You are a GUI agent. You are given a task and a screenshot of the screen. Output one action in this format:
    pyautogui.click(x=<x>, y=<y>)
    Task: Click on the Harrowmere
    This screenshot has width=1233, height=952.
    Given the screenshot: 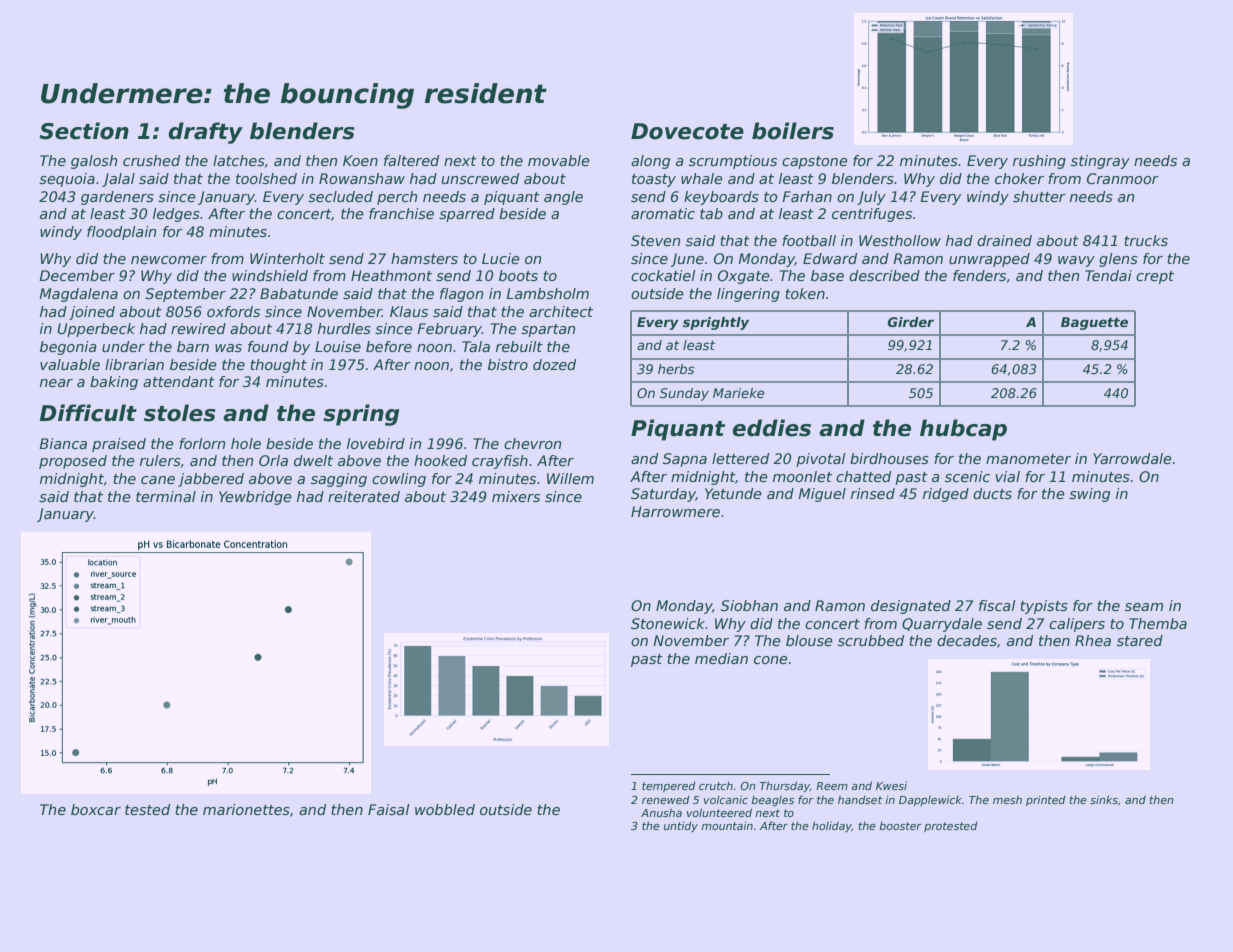 What is the action you would take?
    pyautogui.click(x=675, y=511)
